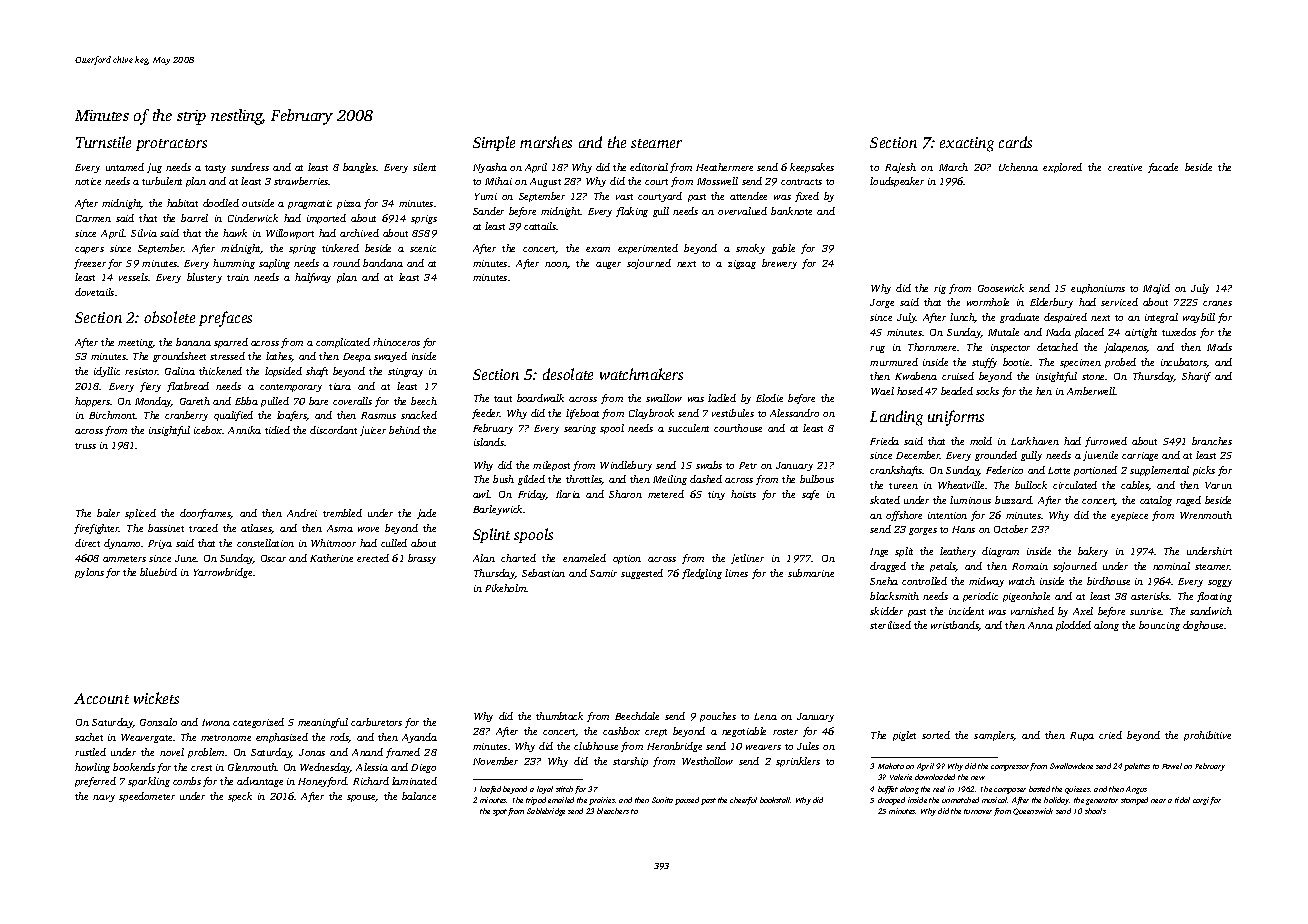  Describe the element at coordinates (546, 812) in the screenshot. I see `Sablebridge` at that location.
